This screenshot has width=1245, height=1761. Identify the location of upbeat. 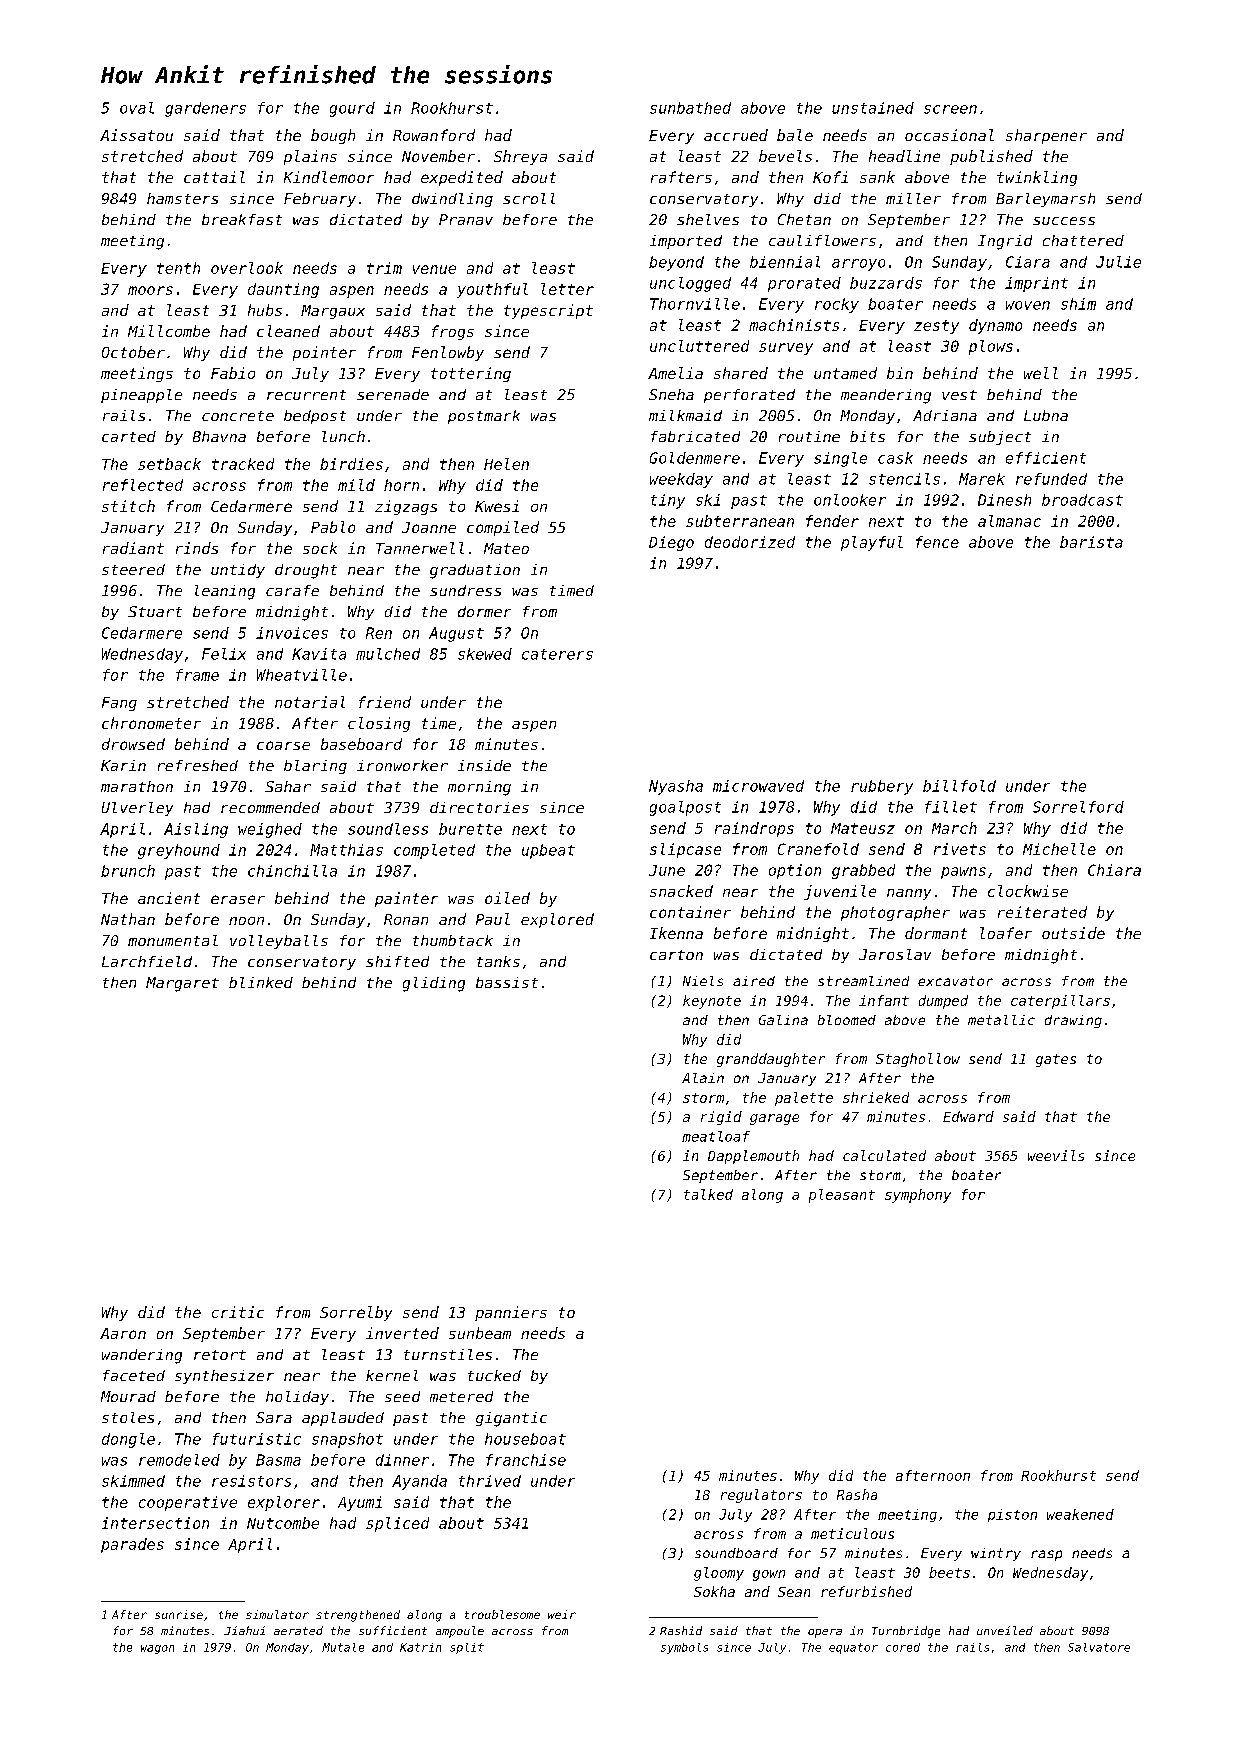
(548, 851).
